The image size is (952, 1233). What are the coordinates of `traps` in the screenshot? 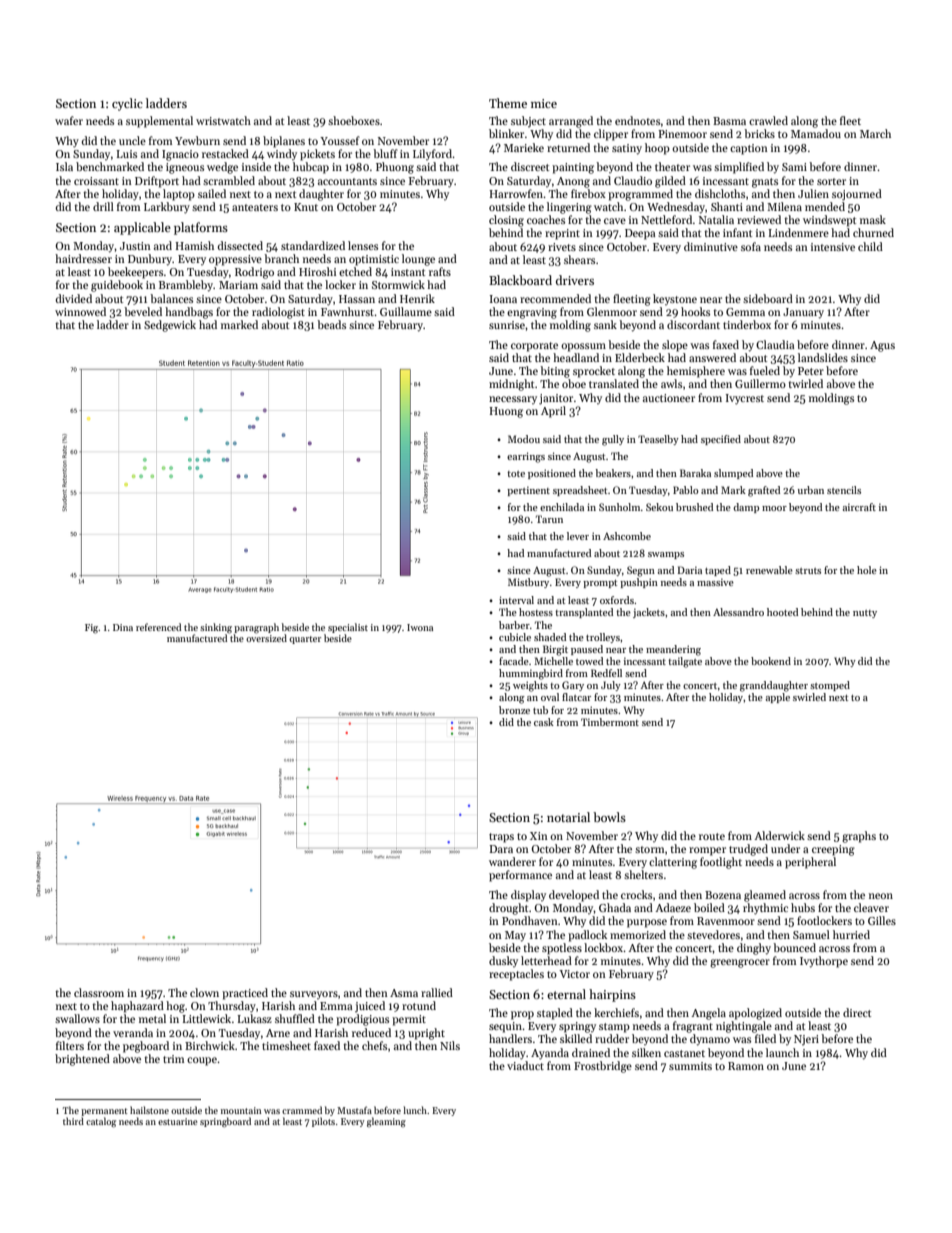 It's located at (501, 838).
